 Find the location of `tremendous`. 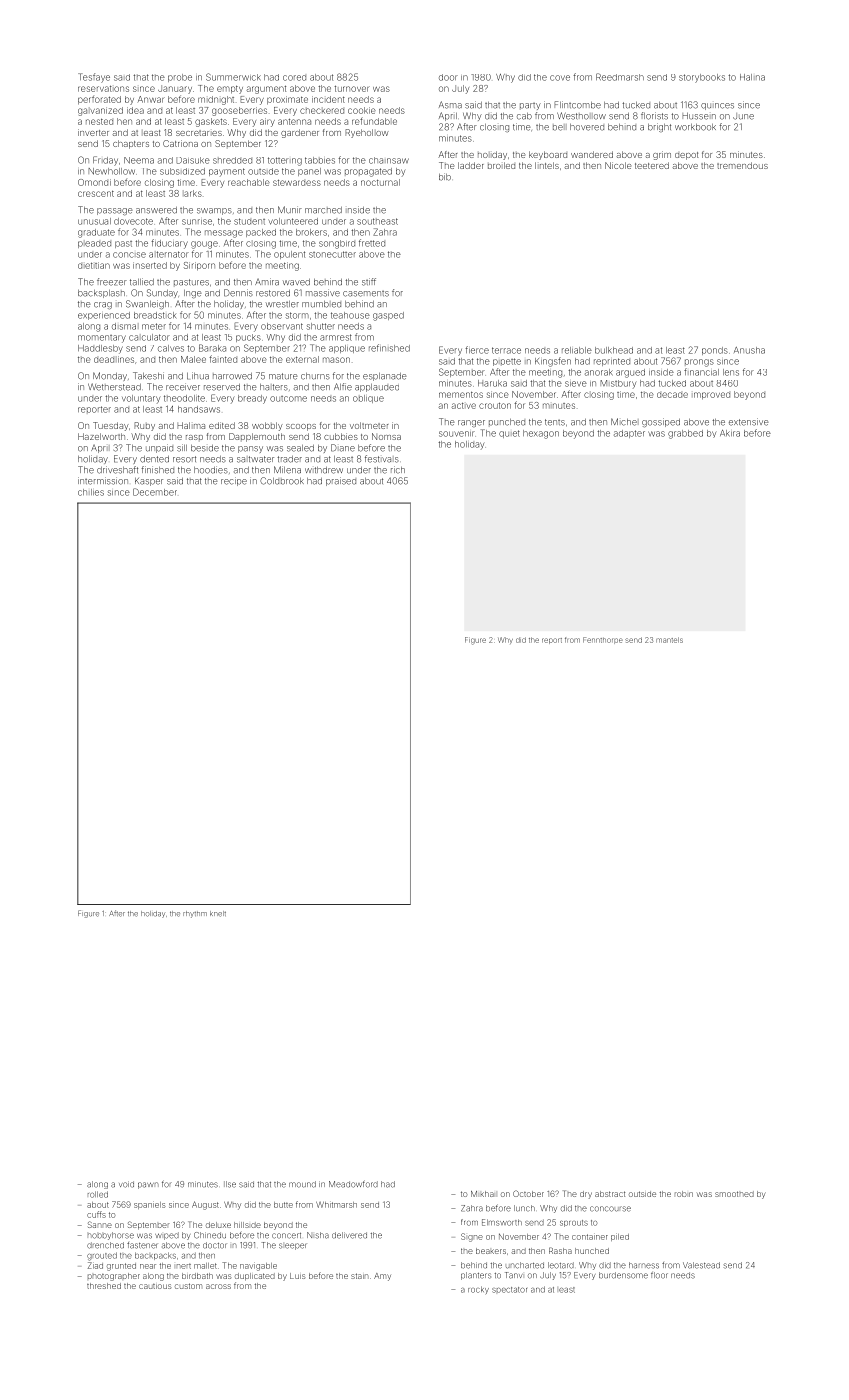

tremendous is located at coordinates (742, 165).
